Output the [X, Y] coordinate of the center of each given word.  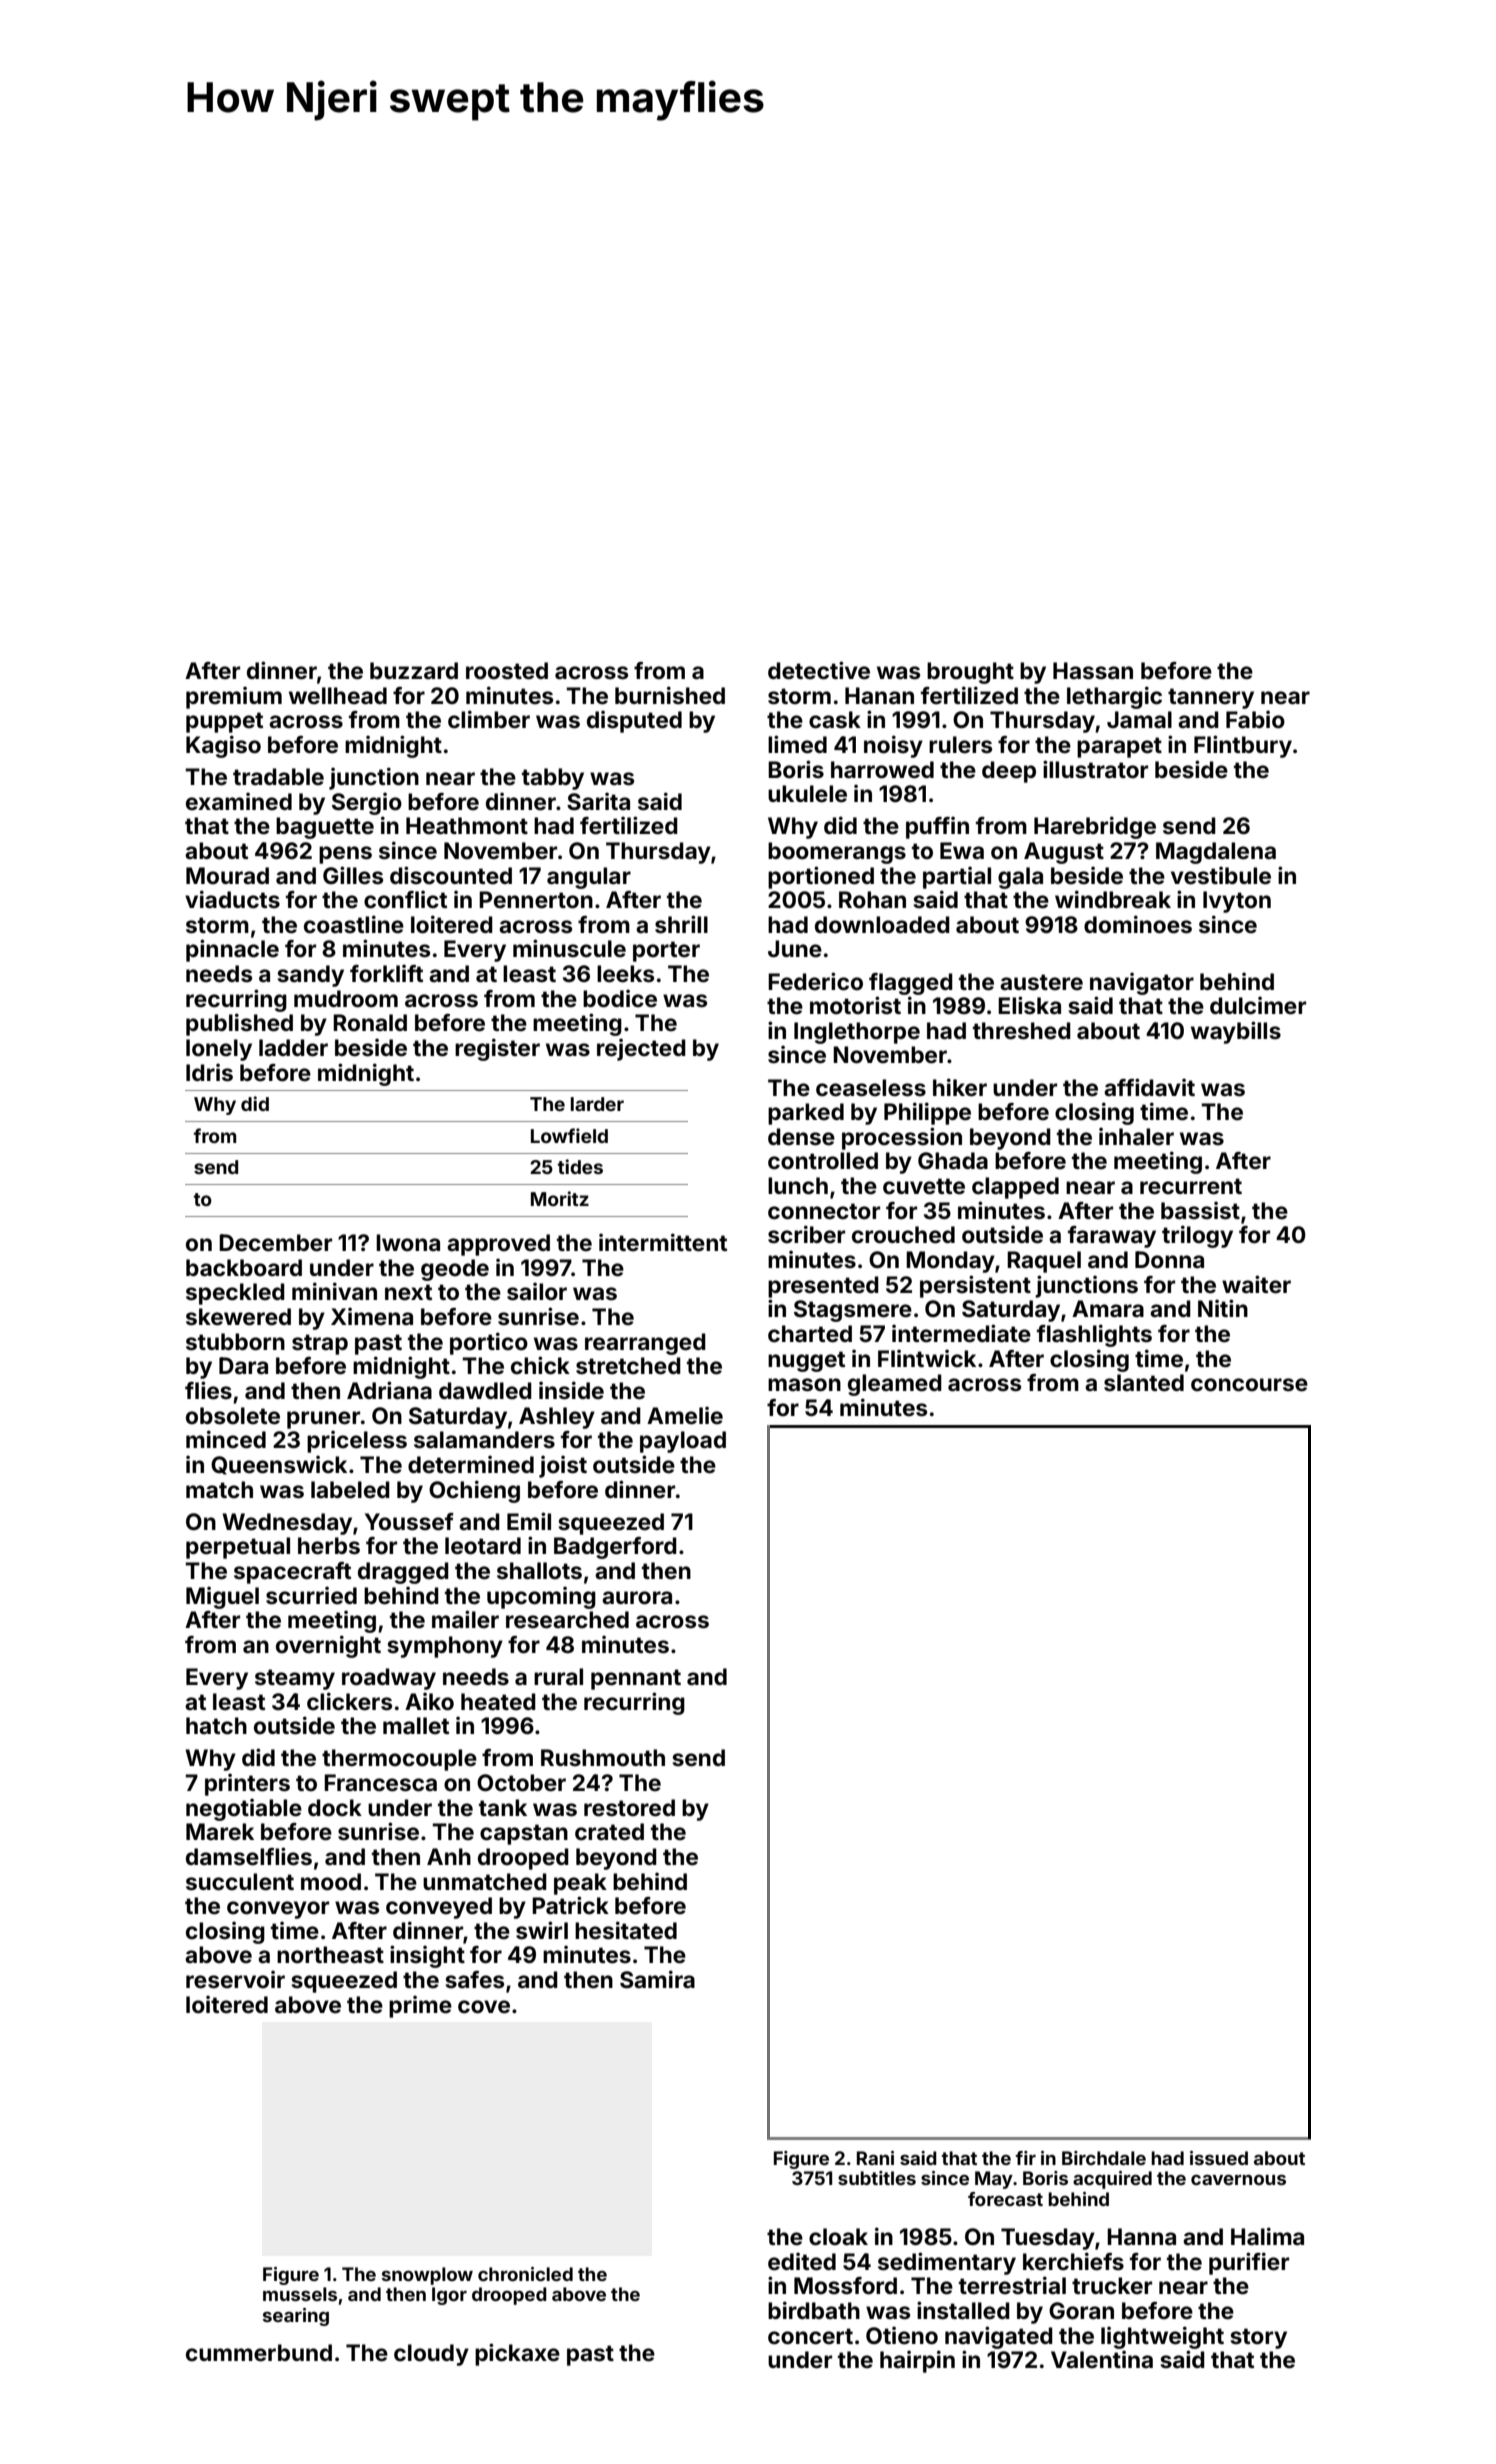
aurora [637, 1598]
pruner [323, 1420]
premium [234, 697]
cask [835, 720]
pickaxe [517, 2354]
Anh [449, 1856]
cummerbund [259, 2353]
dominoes [1138, 924]
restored [629, 1808]
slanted [1144, 1383]
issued [1219, 2158]
